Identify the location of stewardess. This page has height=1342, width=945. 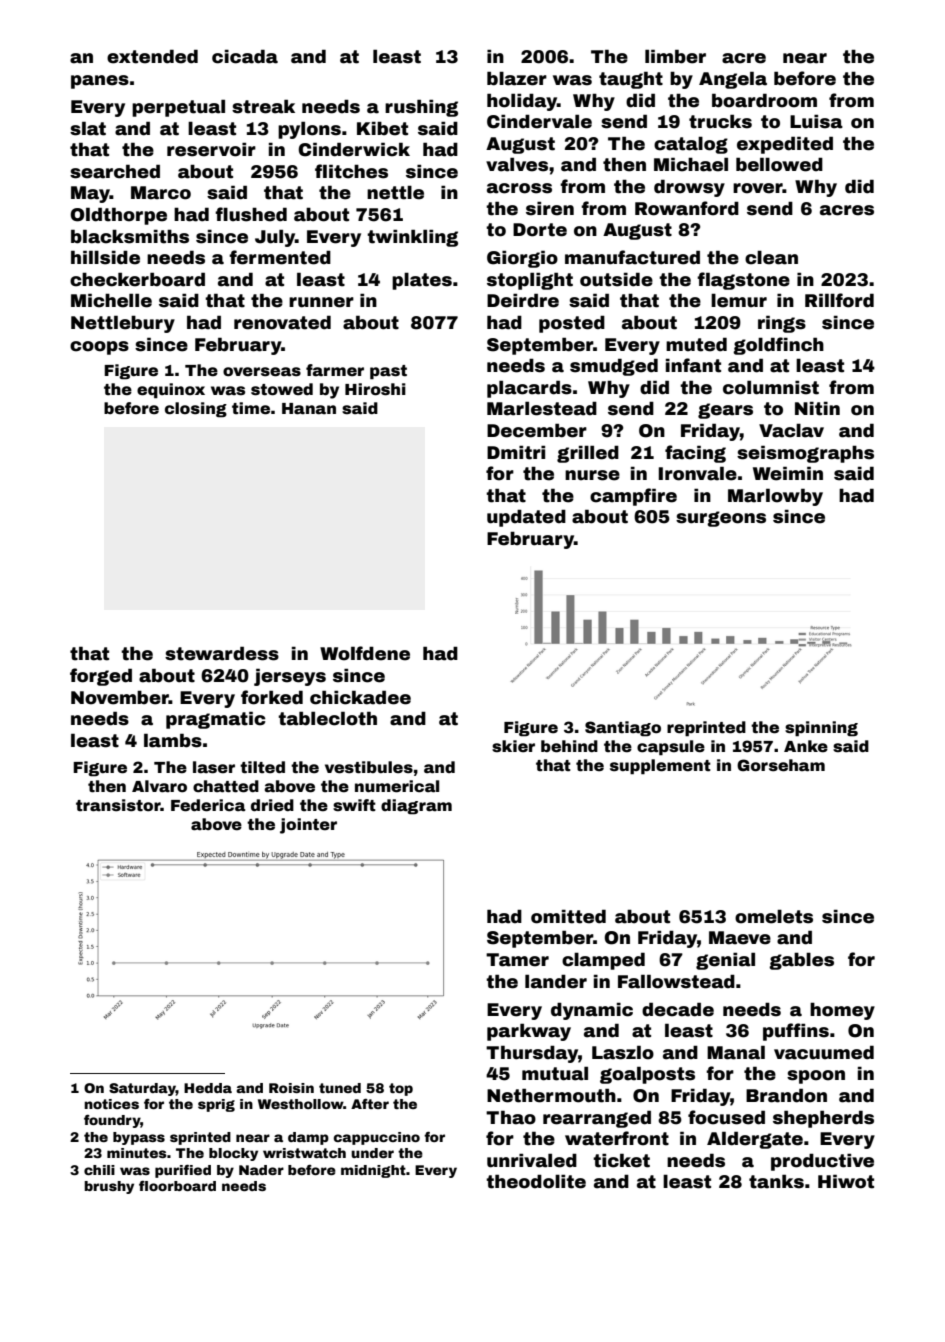
(222, 653).
